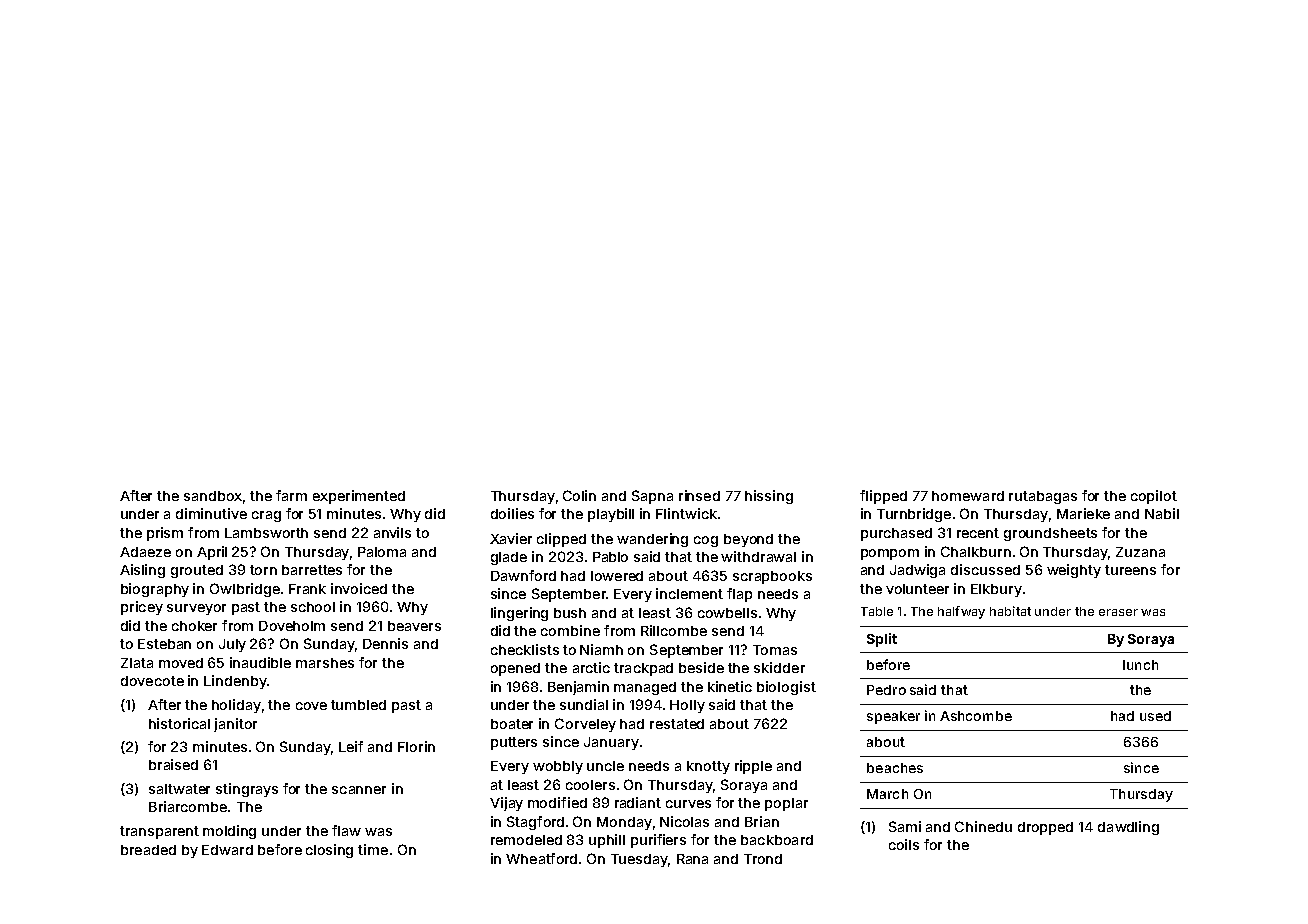 The height and width of the screenshot is (924, 1308). Describe the element at coordinates (624, 823) in the screenshot. I see `Monday` at that location.
